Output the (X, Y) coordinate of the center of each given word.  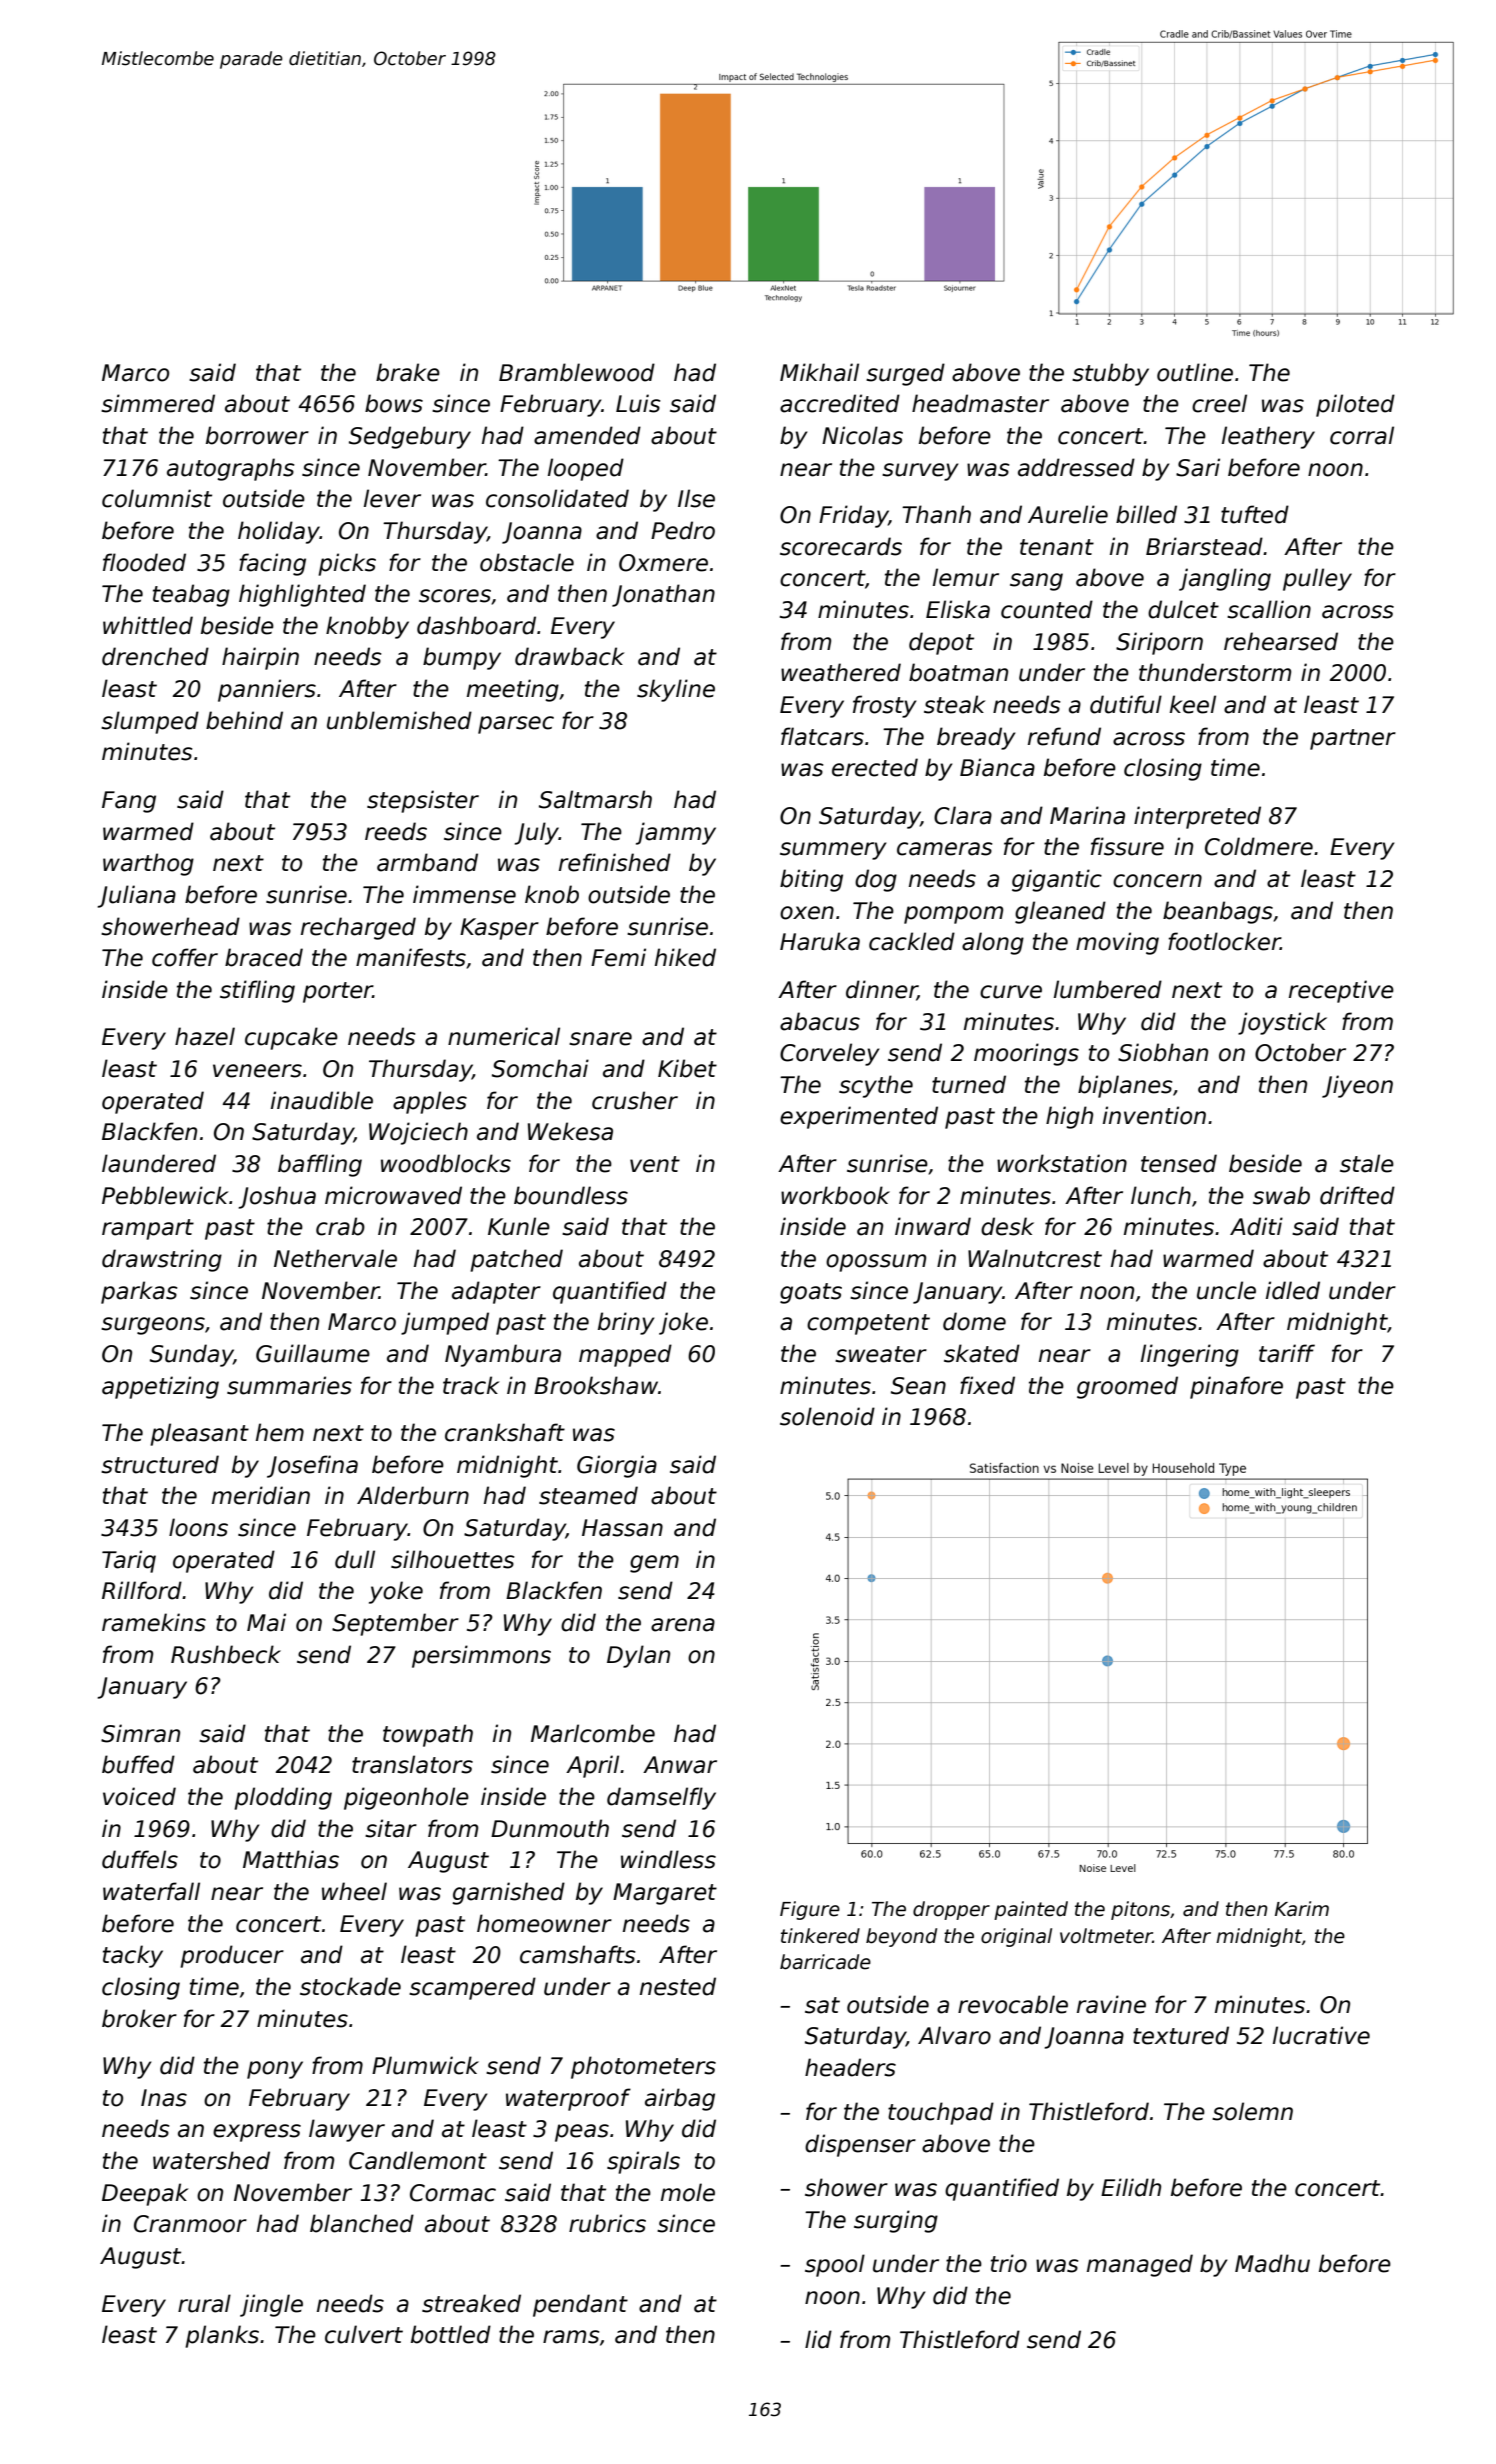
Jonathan (663, 595)
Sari (1198, 467)
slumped (150, 722)
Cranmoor (190, 2224)
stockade (350, 1986)
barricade (825, 1962)
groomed (1127, 1387)
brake (408, 372)
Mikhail (819, 372)
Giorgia (617, 1466)
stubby (1110, 374)
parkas (139, 1292)
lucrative (1321, 2035)
